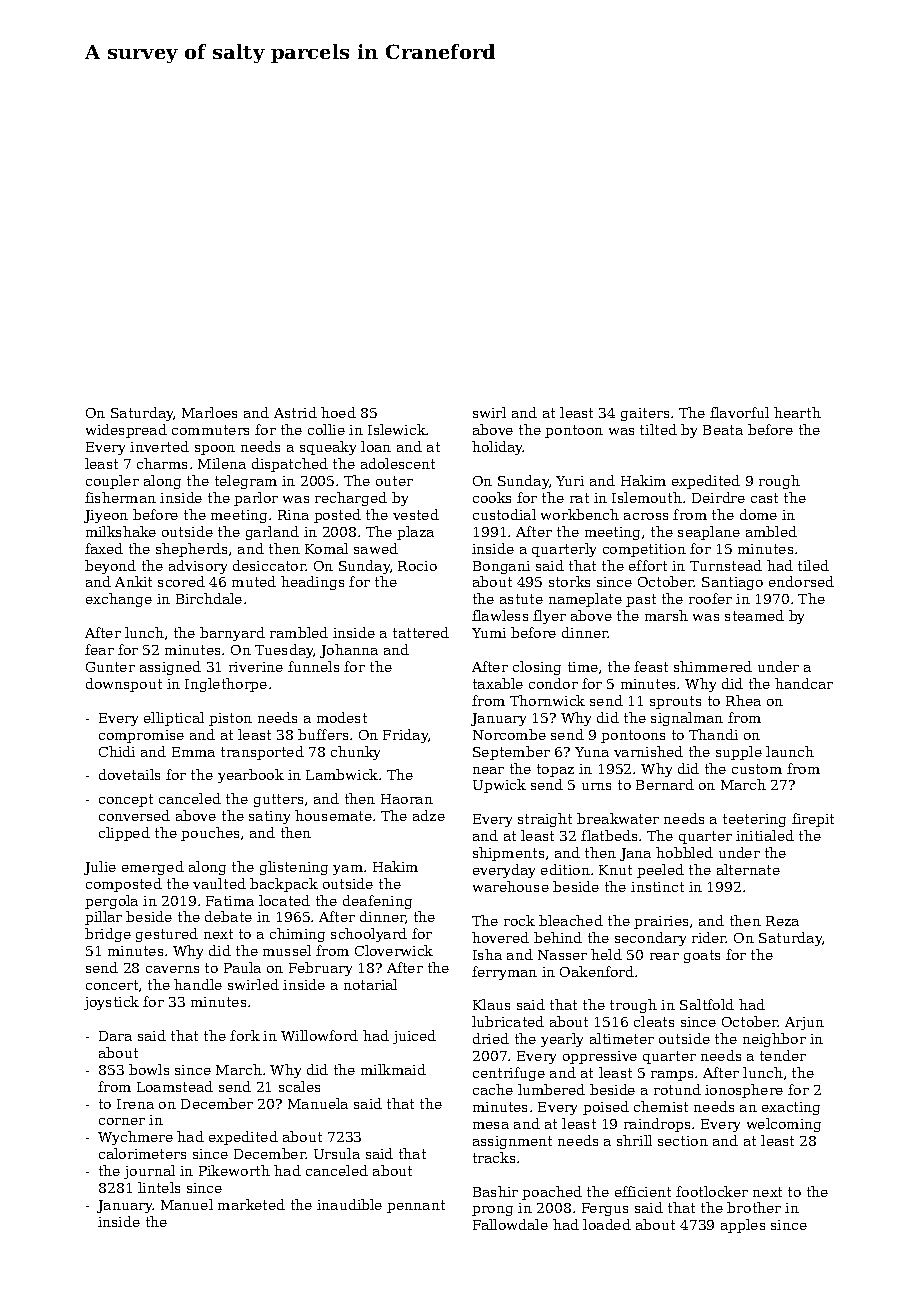  Describe the element at coordinates (135, 1138) in the screenshot. I see `Wychmere` at that location.
